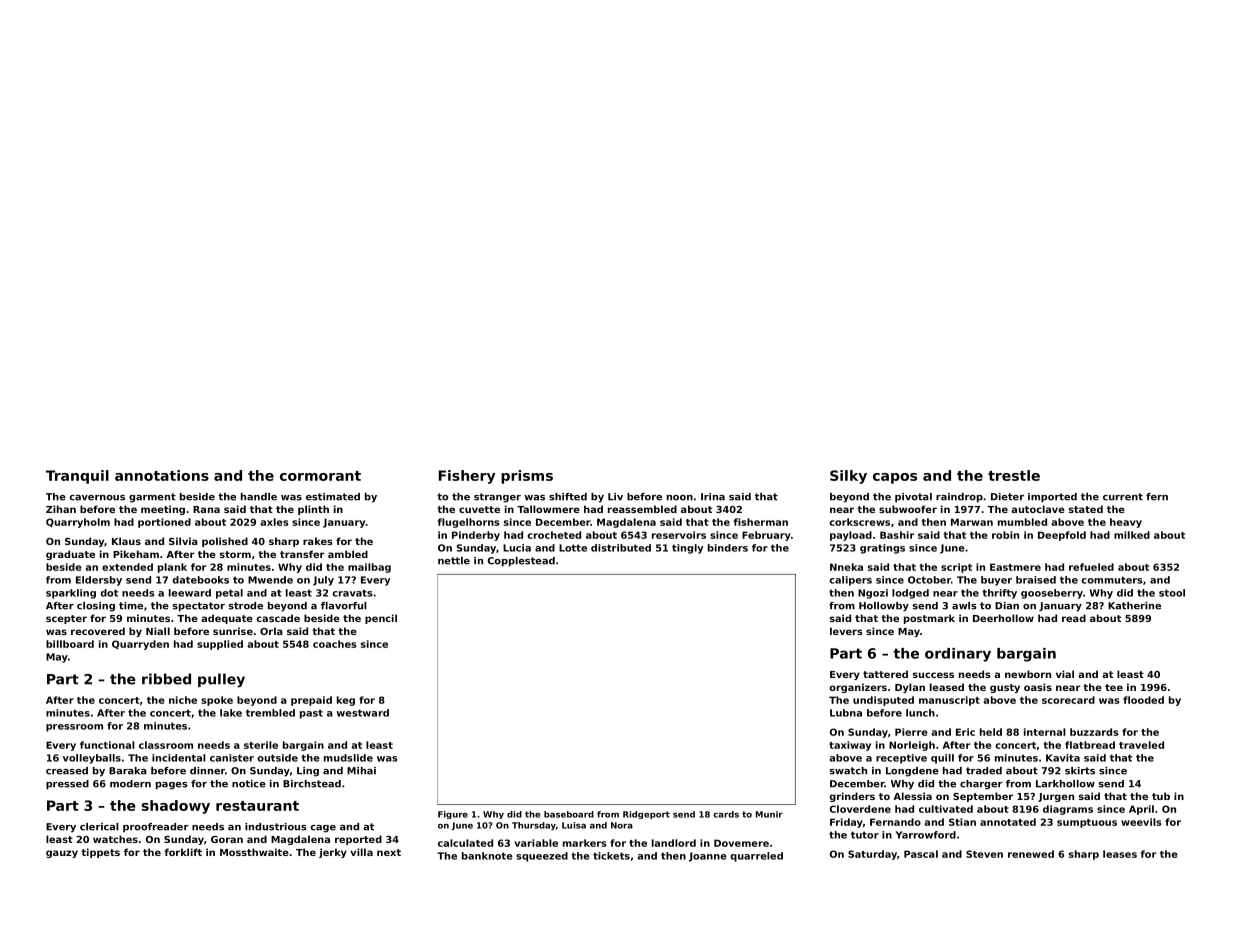 The height and width of the image is (952, 1233). What do you see at coordinates (109, 593) in the image?
I see `dot` at bounding box center [109, 593].
